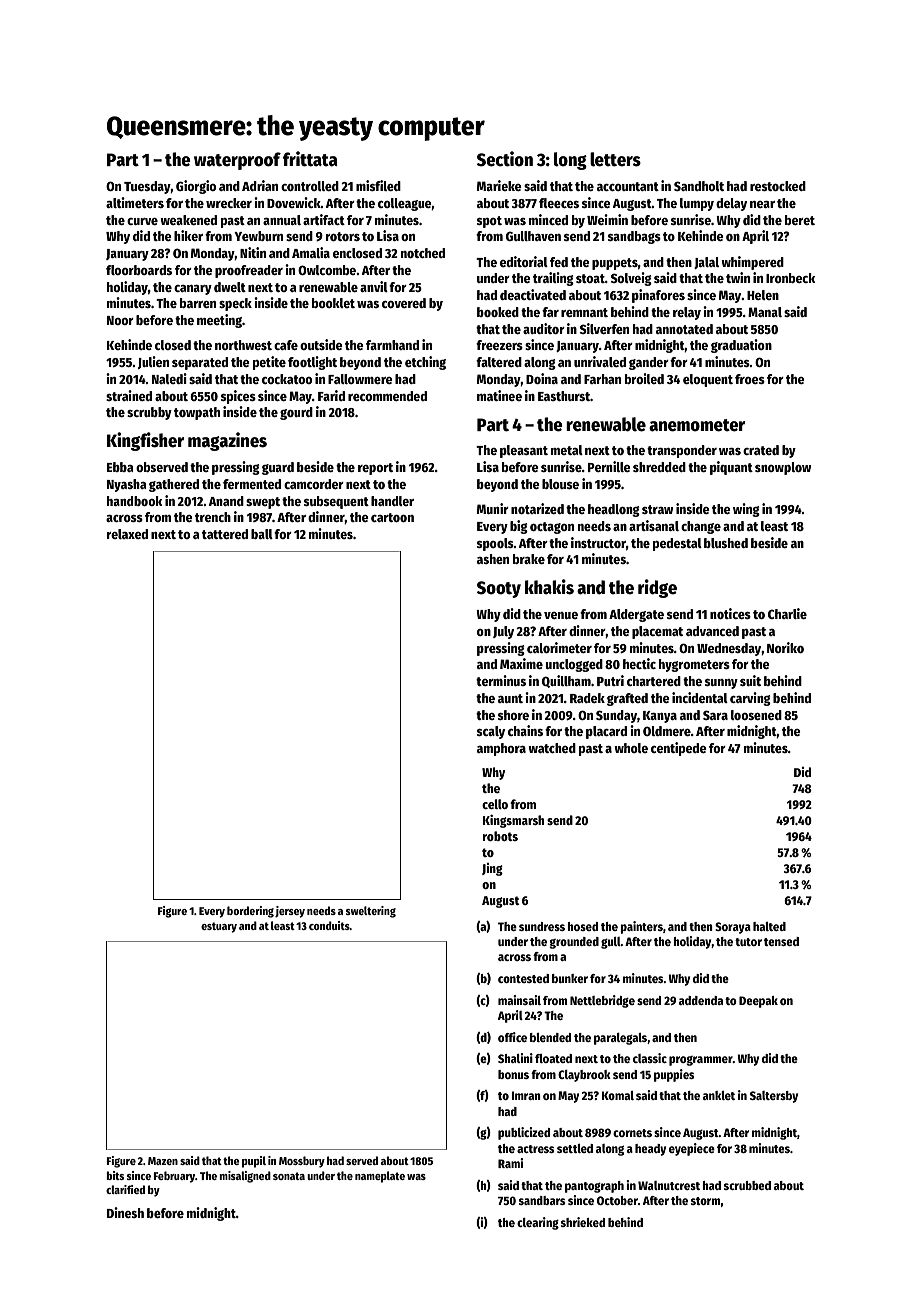 Image resolution: width=924 pixels, height=1308 pixels. Describe the element at coordinates (139, 270) in the screenshot. I see `floorboards` at that location.
